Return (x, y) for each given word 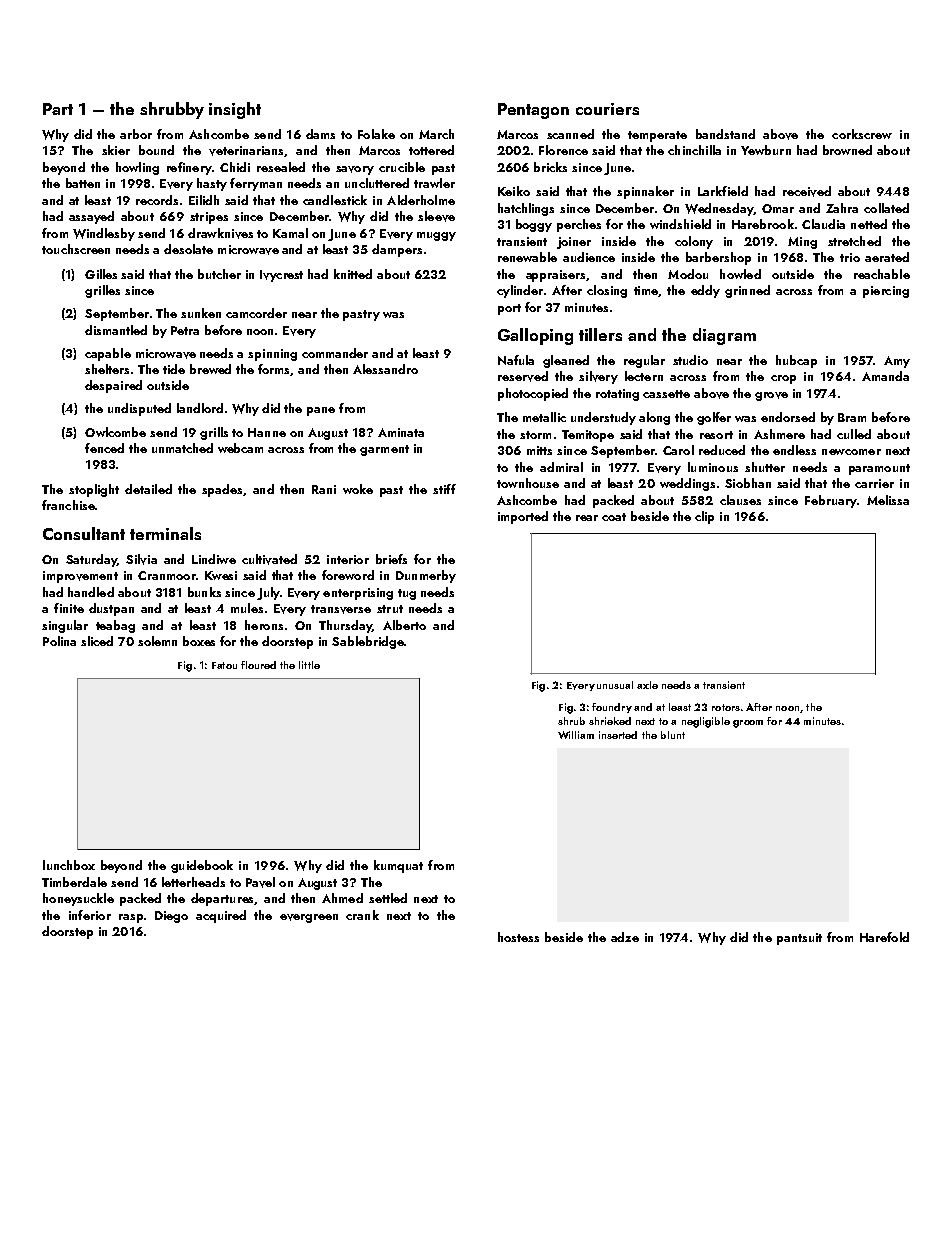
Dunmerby (426, 576)
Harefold (884, 937)
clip (704, 517)
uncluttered (377, 183)
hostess (518, 937)
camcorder (256, 313)
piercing (886, 292)
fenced (104, 448)
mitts (539, 450)
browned (847, 150)
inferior (90, 915)
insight (235, 110)
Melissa (888, 500)
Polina (59, 641)
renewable (527, 257)
